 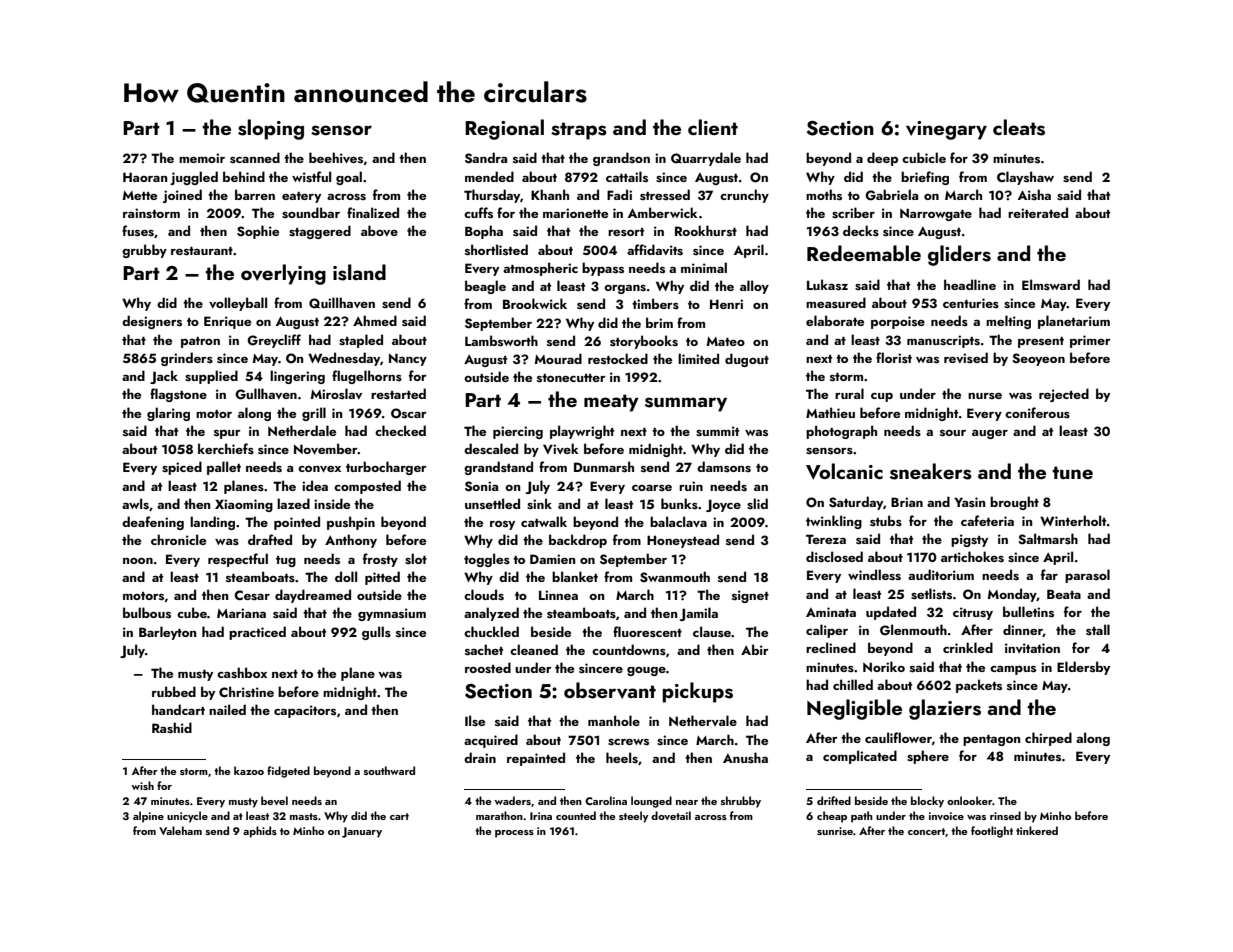 I want to click on Rookhurst, so click(x=706, y=231).
